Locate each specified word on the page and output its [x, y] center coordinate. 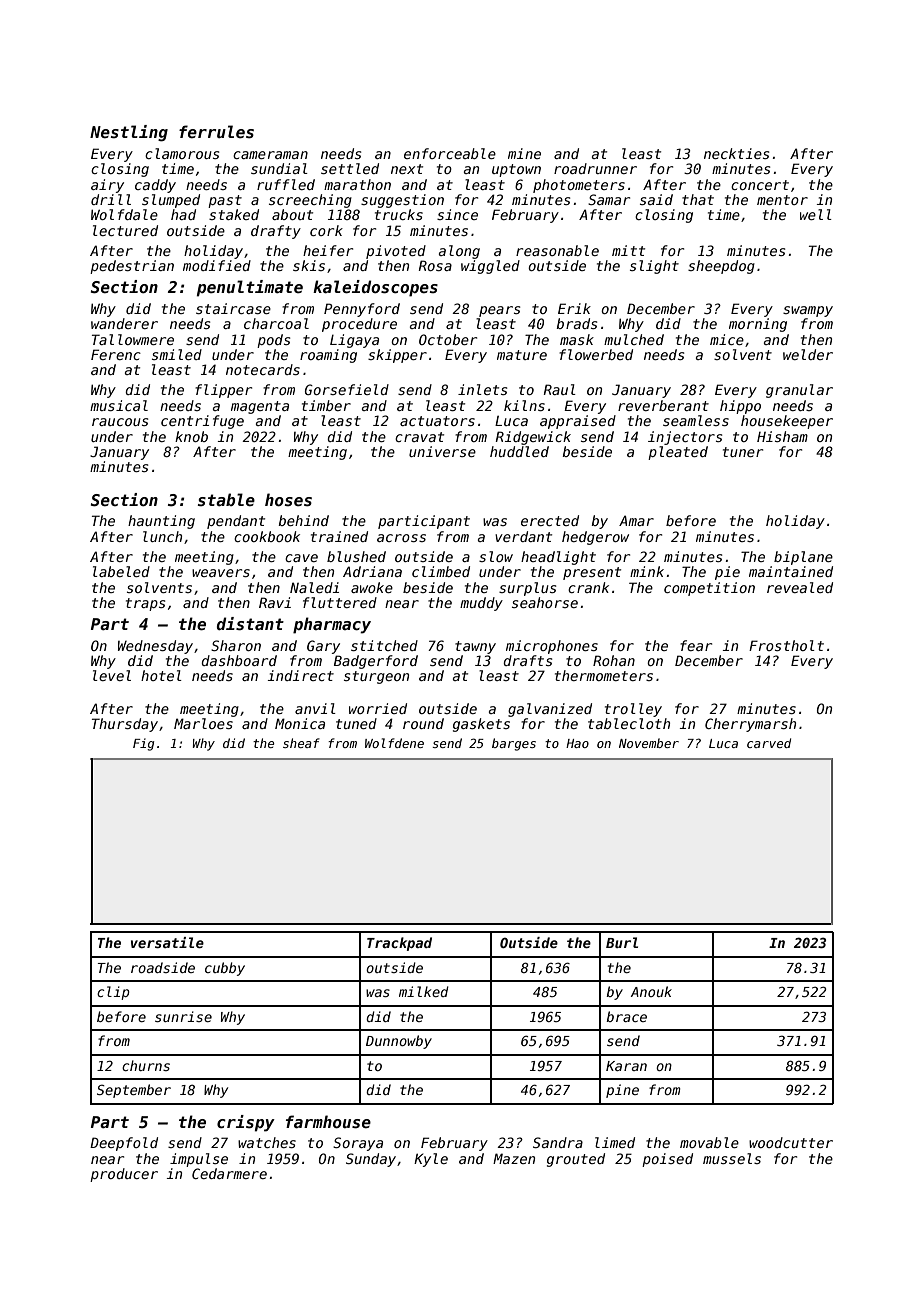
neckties [736, 153]
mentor [782, 200]
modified [217, 265]
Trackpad [399, 944]
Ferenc [116, 354]
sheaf [301, 743]
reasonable [557, 250]
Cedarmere [229, 1173]
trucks [399, 214]
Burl [622, 942]
